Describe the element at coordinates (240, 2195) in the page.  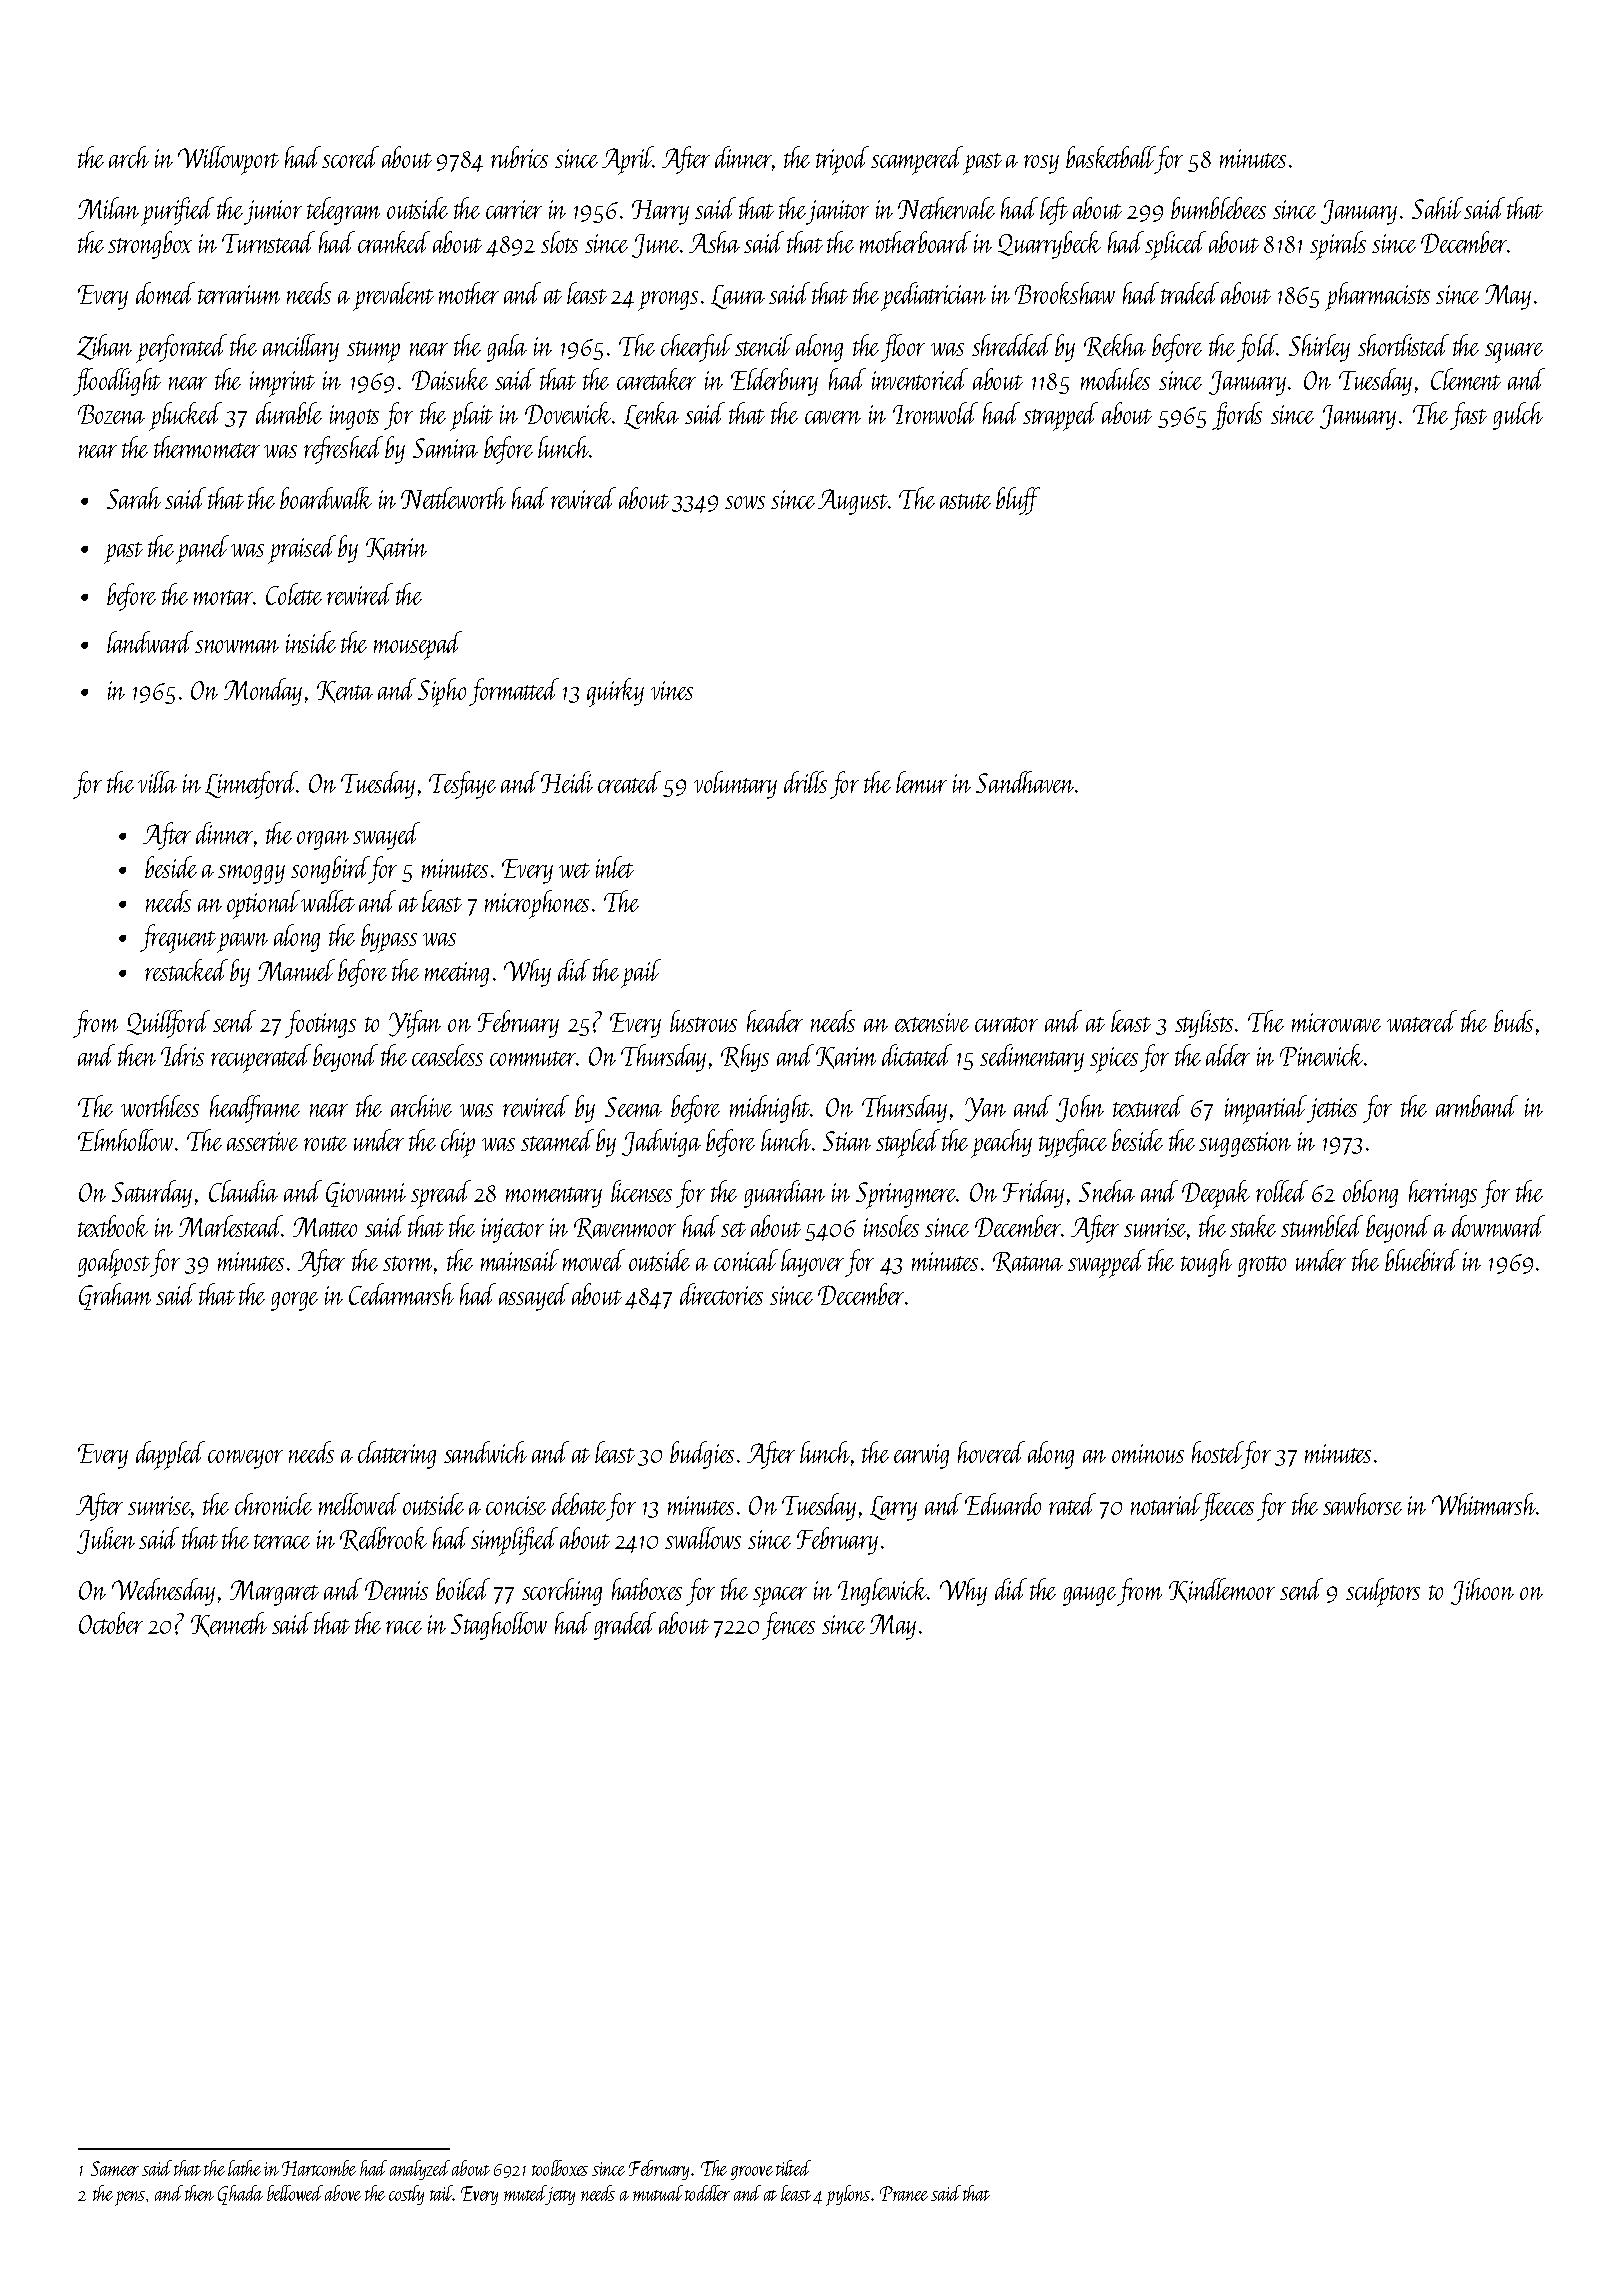
I see `Ghada` at that location.
